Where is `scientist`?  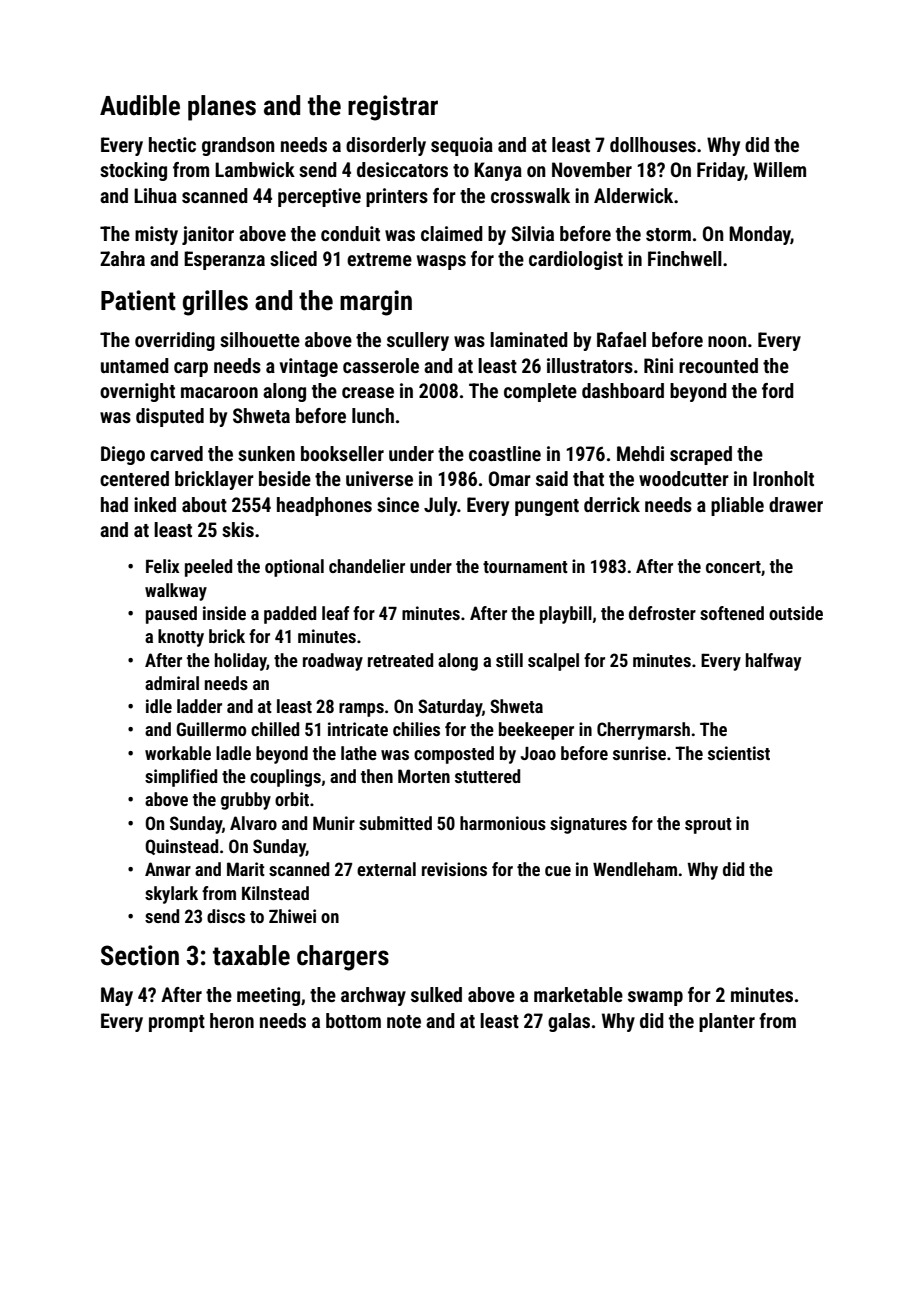 scientist is located at coordinates (739, 753).
